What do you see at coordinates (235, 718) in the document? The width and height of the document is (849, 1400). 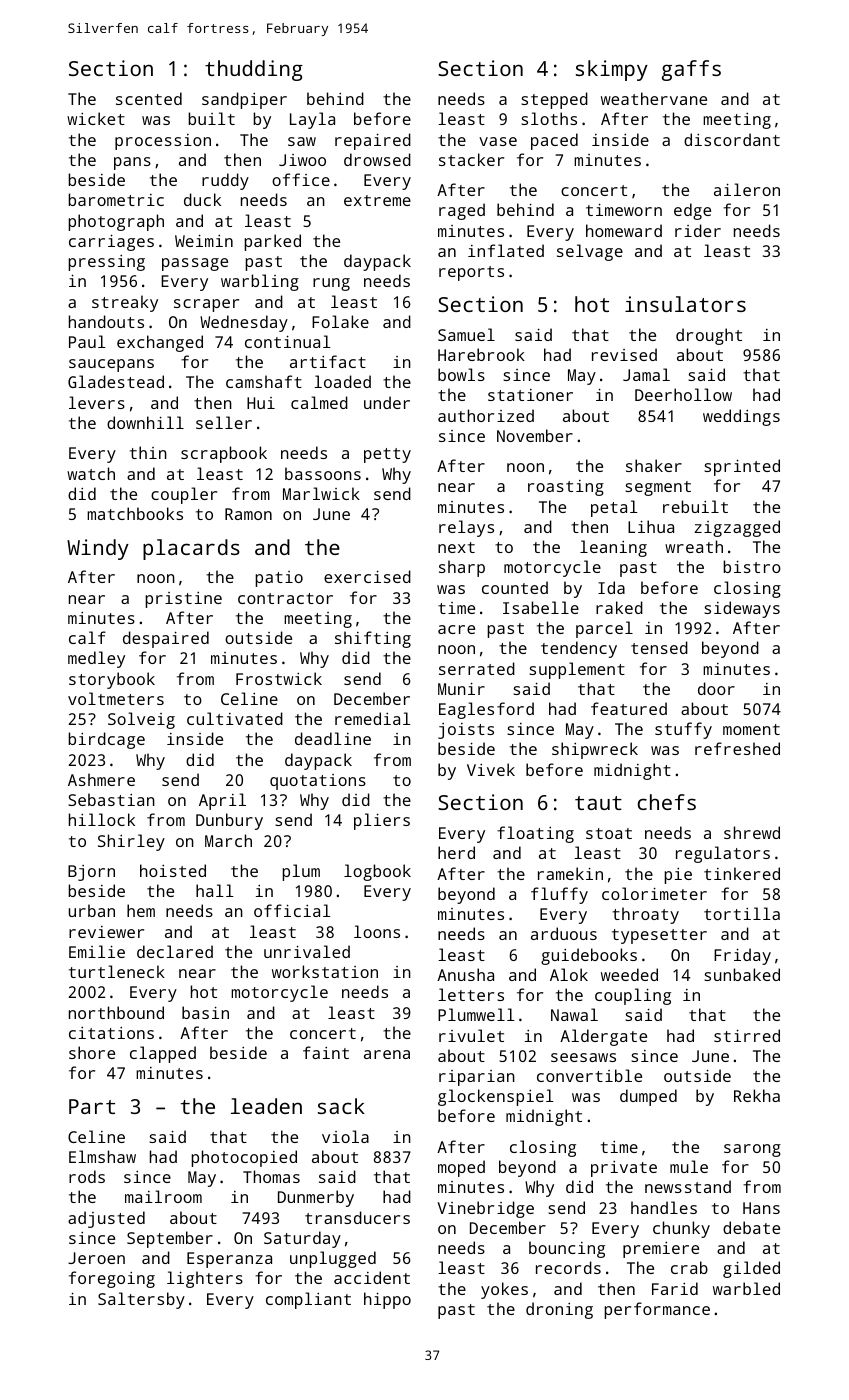 I see `cultivated` at bounding box center [235, 718].
